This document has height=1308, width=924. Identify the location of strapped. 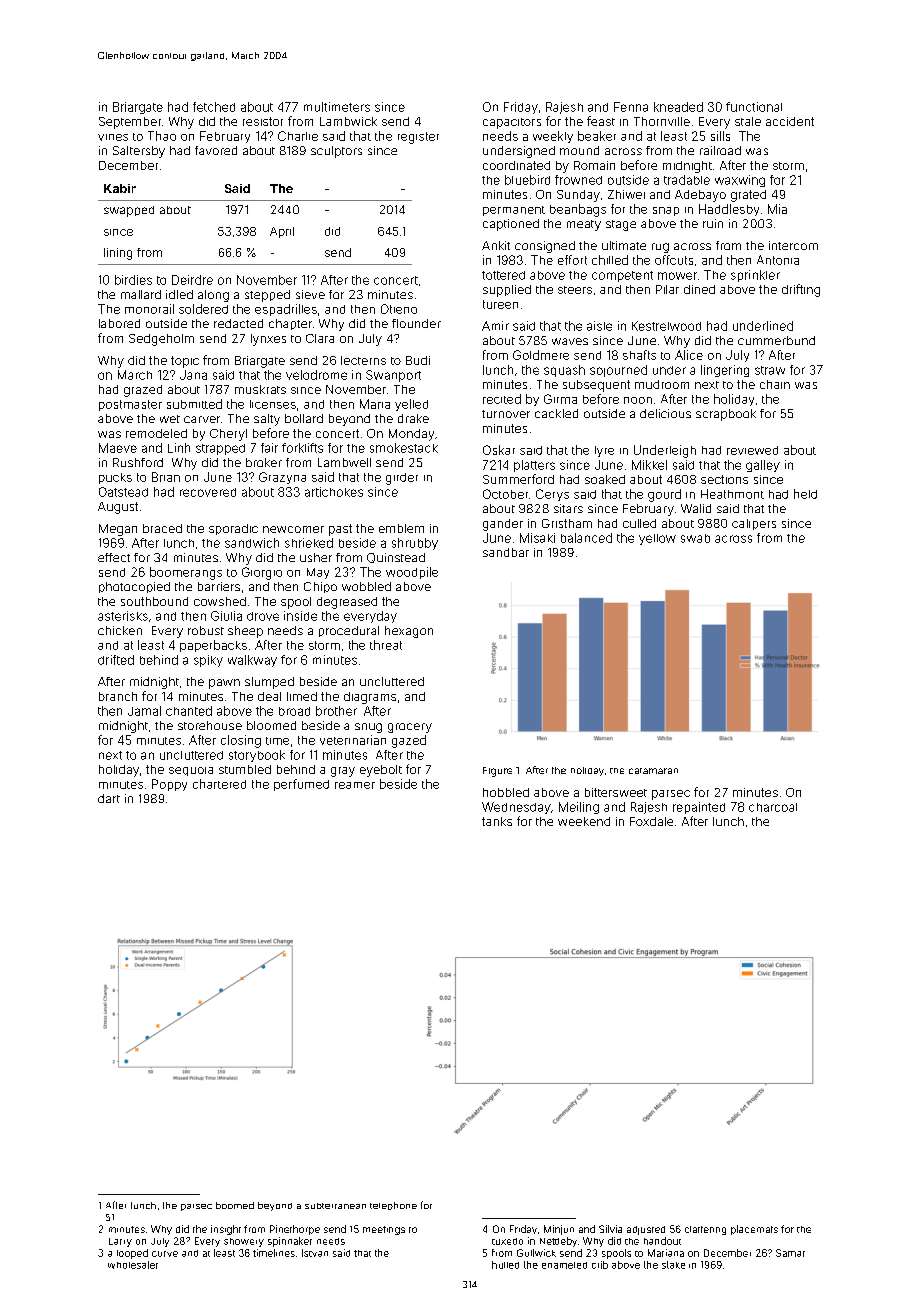
(220, 449).
